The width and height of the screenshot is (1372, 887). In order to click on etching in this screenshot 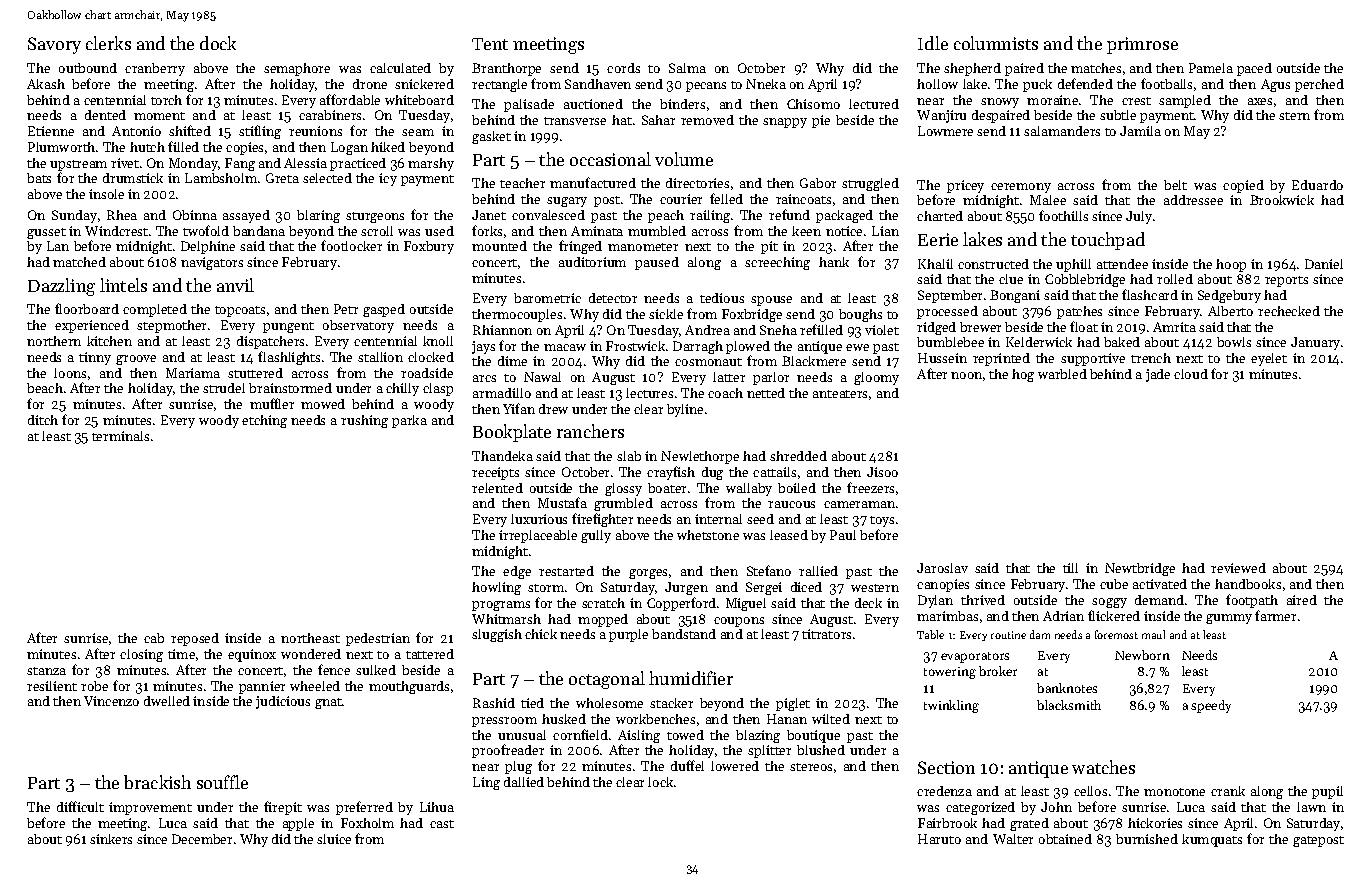, I will do `click(264, 421)`.
